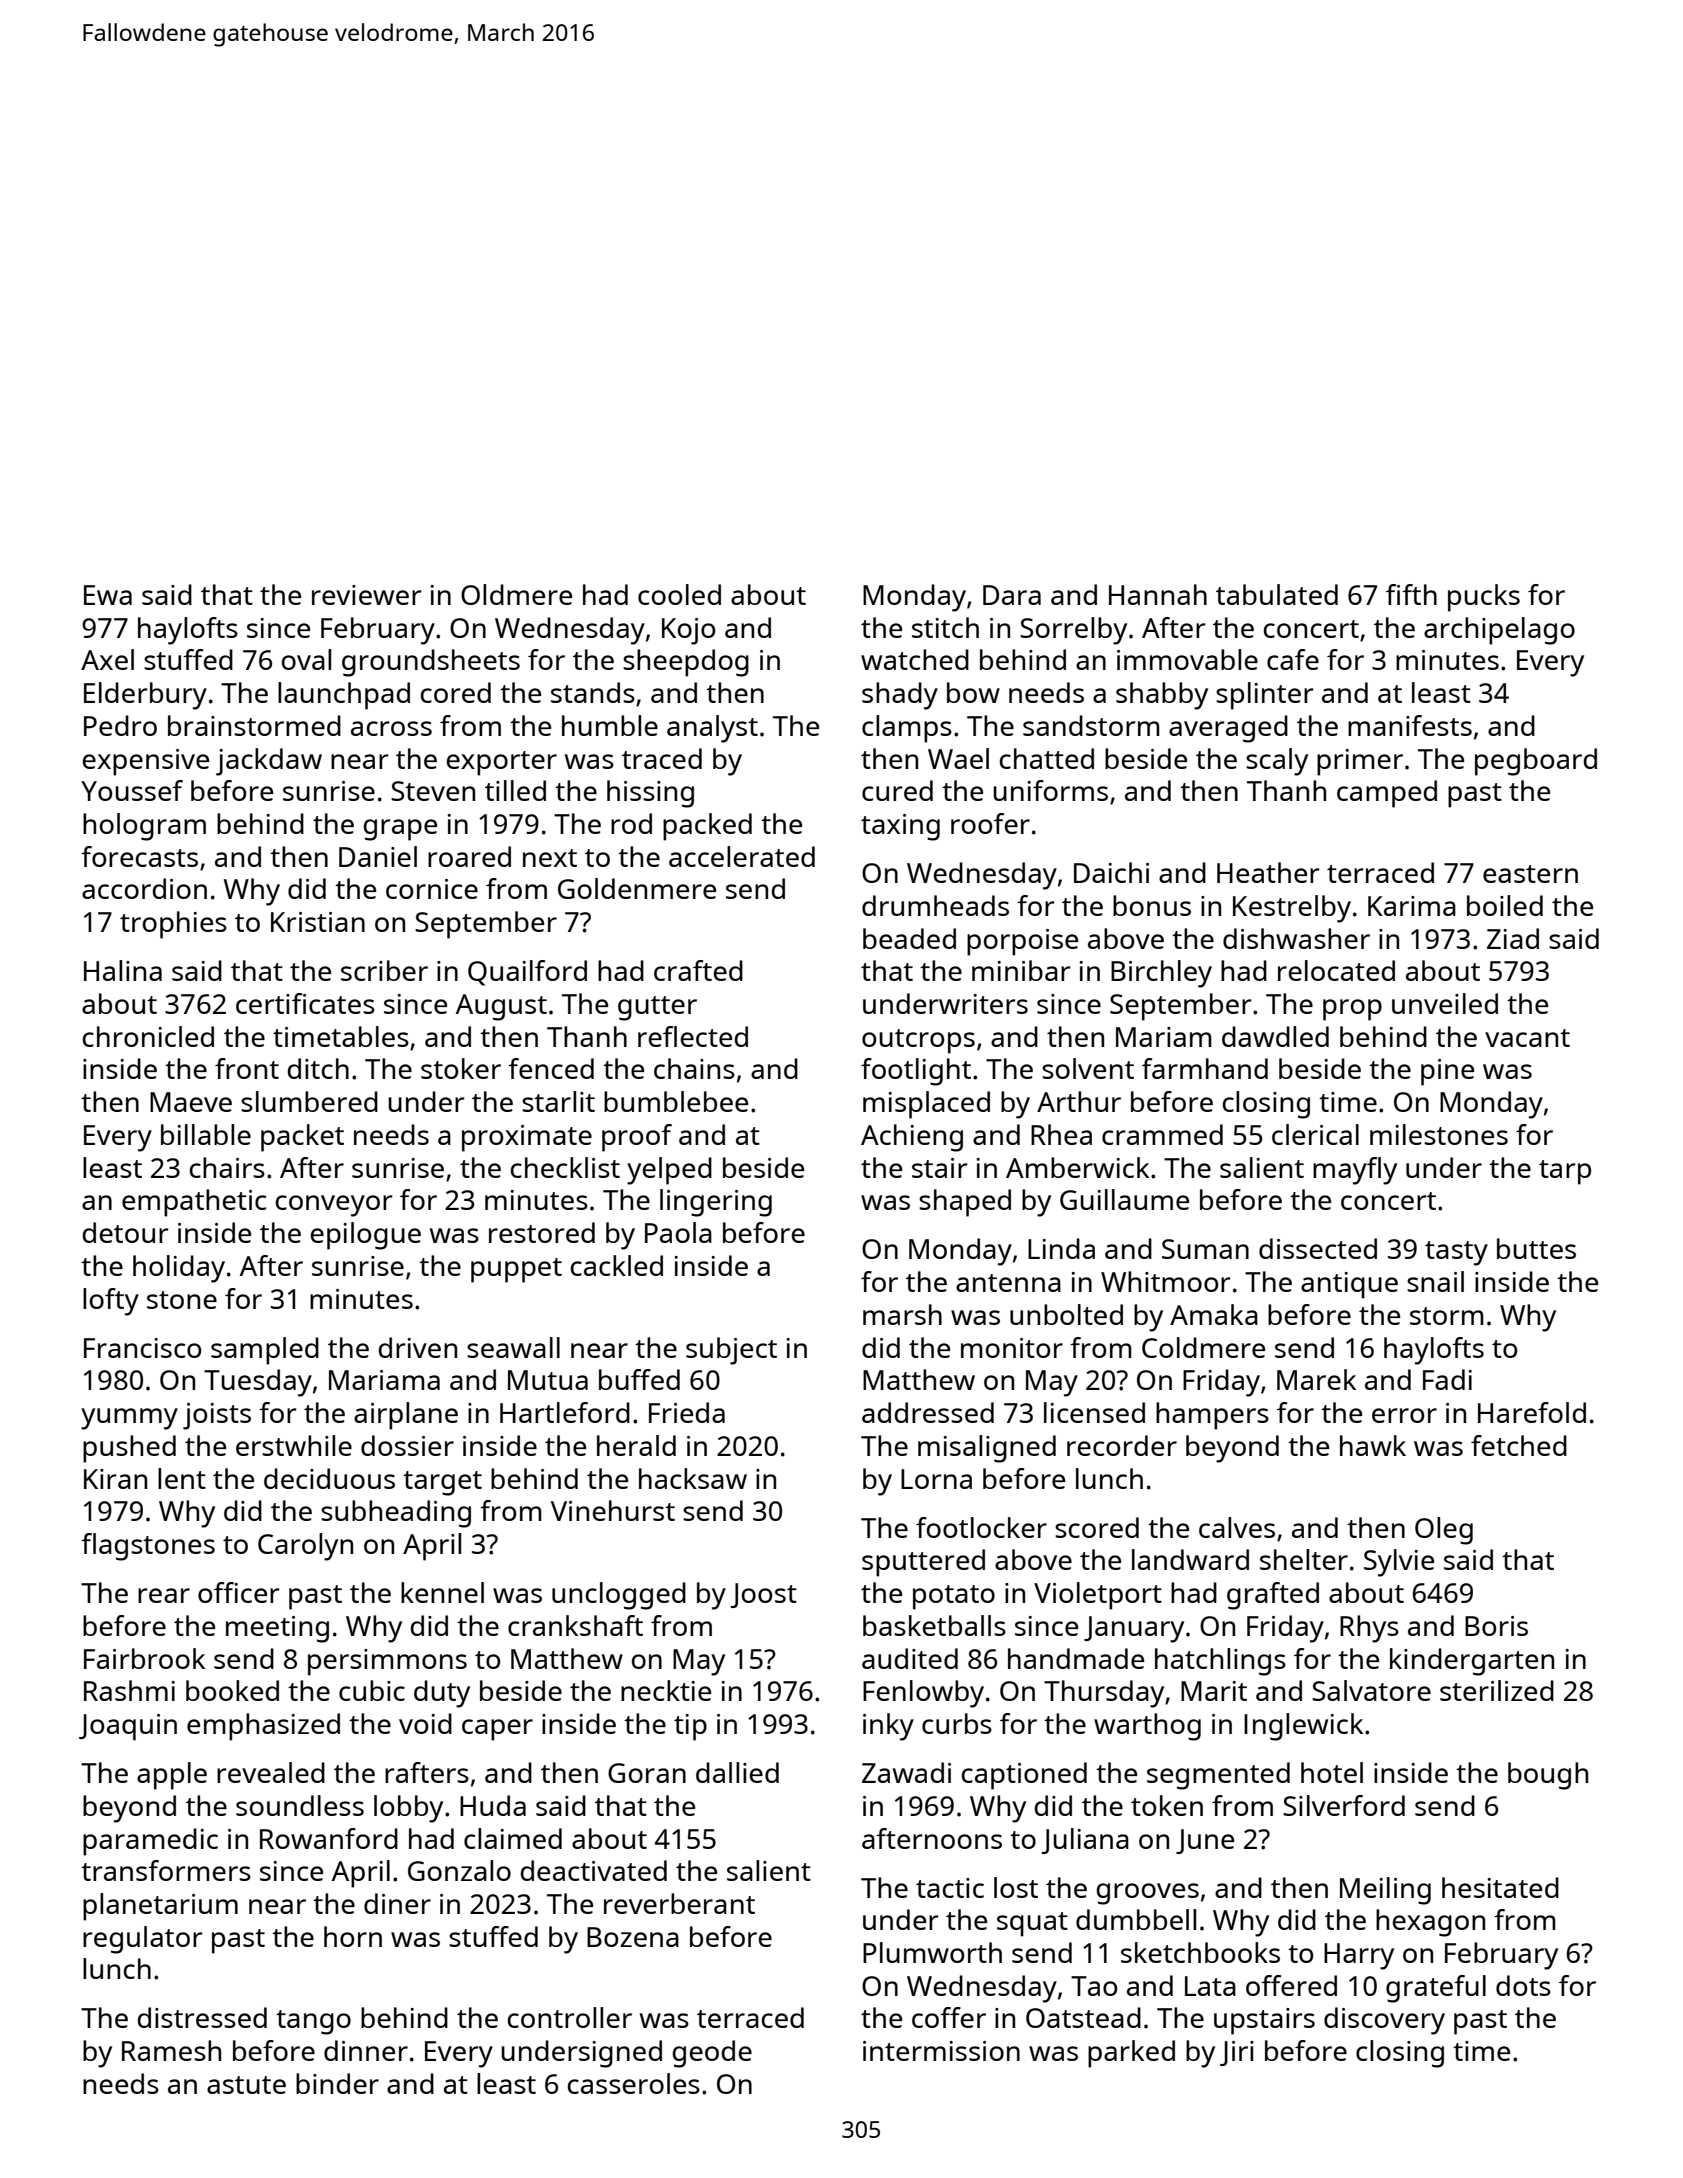 This screenshot has height=2178, width=1683. What do you see at coordinates (1012, 595) in the screenshot?
I see `Dara` at bounding box center [1012, 595].
